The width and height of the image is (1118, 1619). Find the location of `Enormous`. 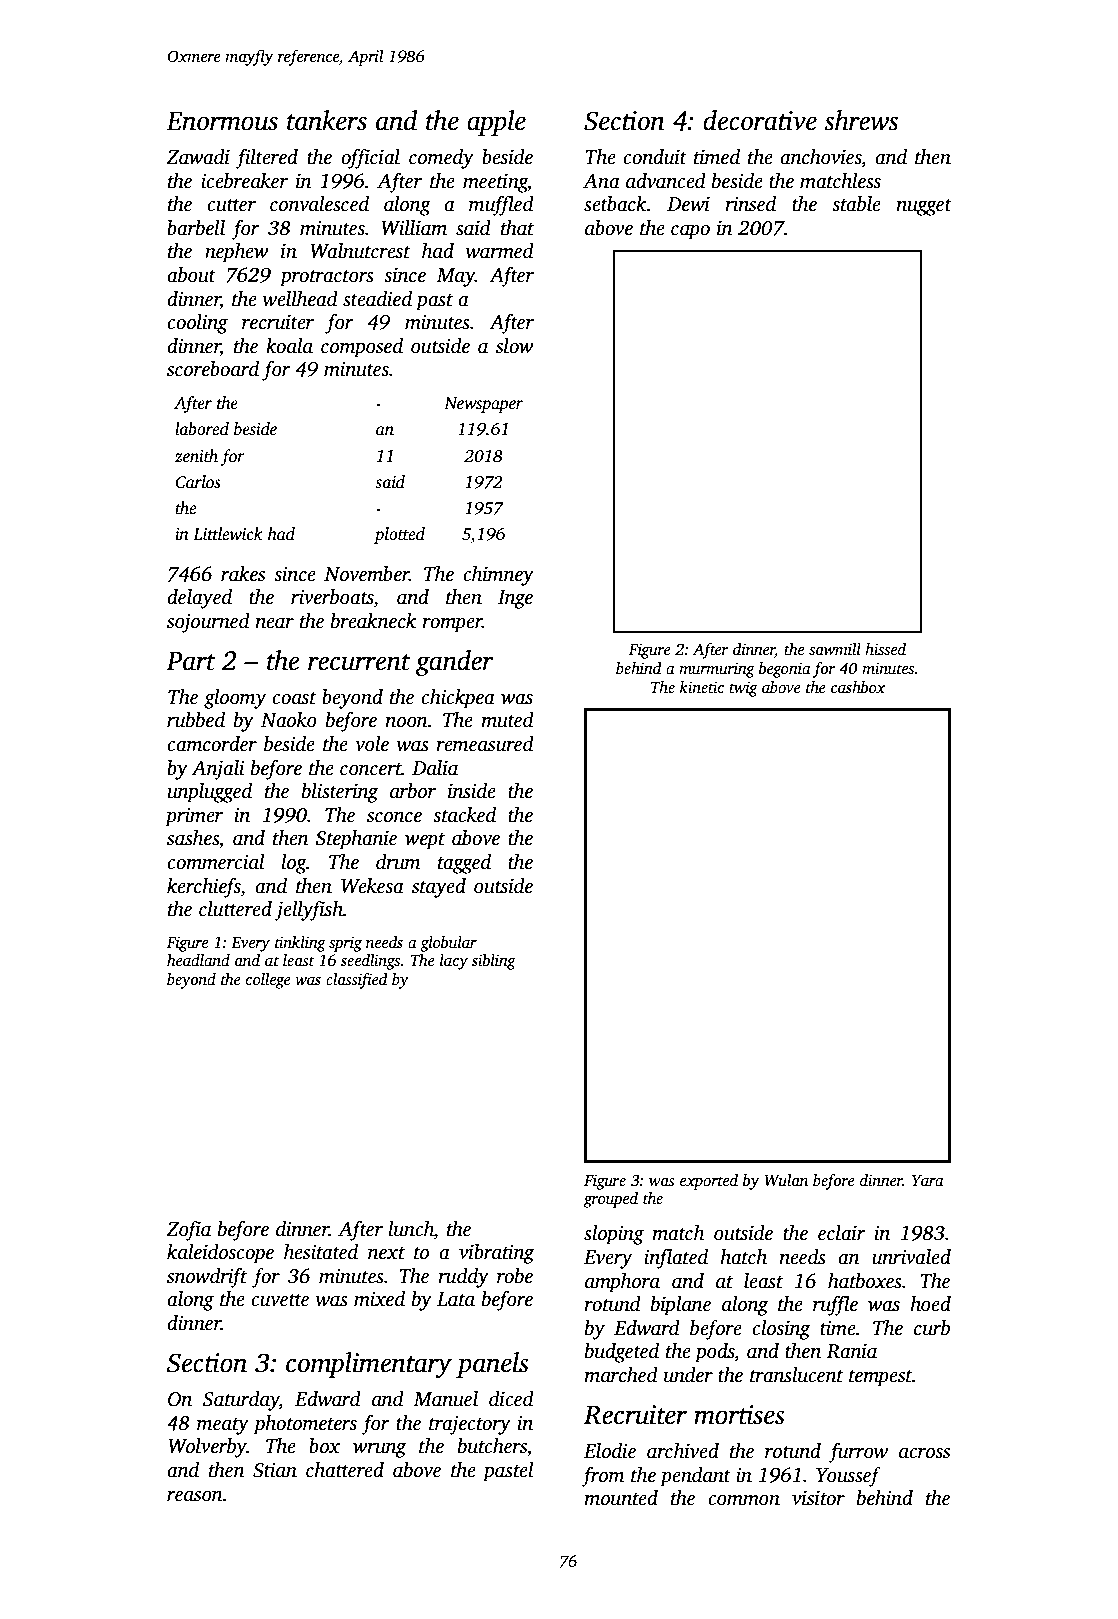

Enormous is located at coordinates (222, 121).
